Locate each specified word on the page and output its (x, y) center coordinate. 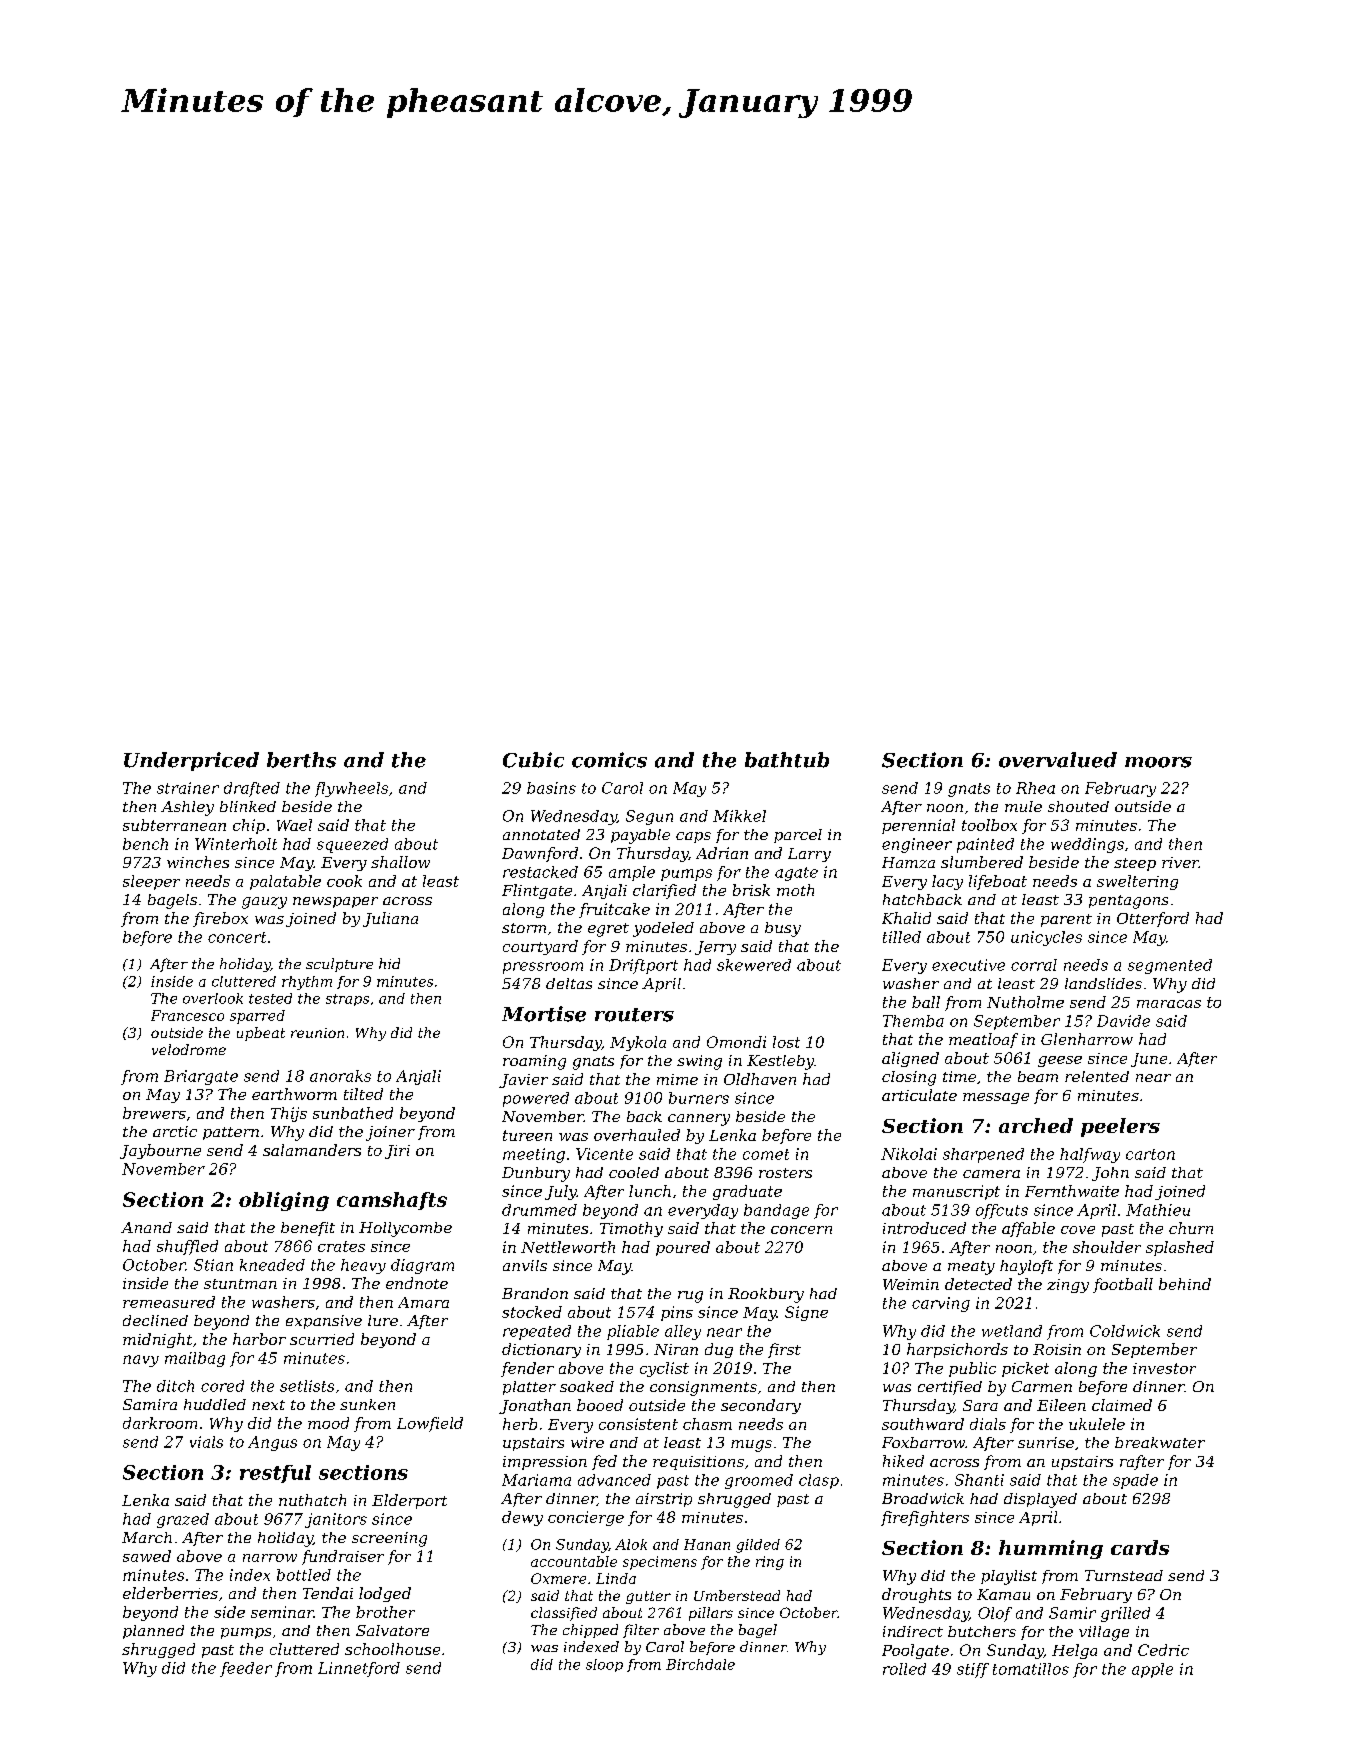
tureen (527, 1135)
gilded (758, 1546)
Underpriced (191, 761)
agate (796, 874)
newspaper (335, 902)
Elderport (409, 1501)
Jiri (397, 1152)
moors (1158, 762)
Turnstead (1124, 1575)
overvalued (1058, 760)
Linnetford (359, 1669)
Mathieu (1158, 1210)
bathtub (787, 760)
